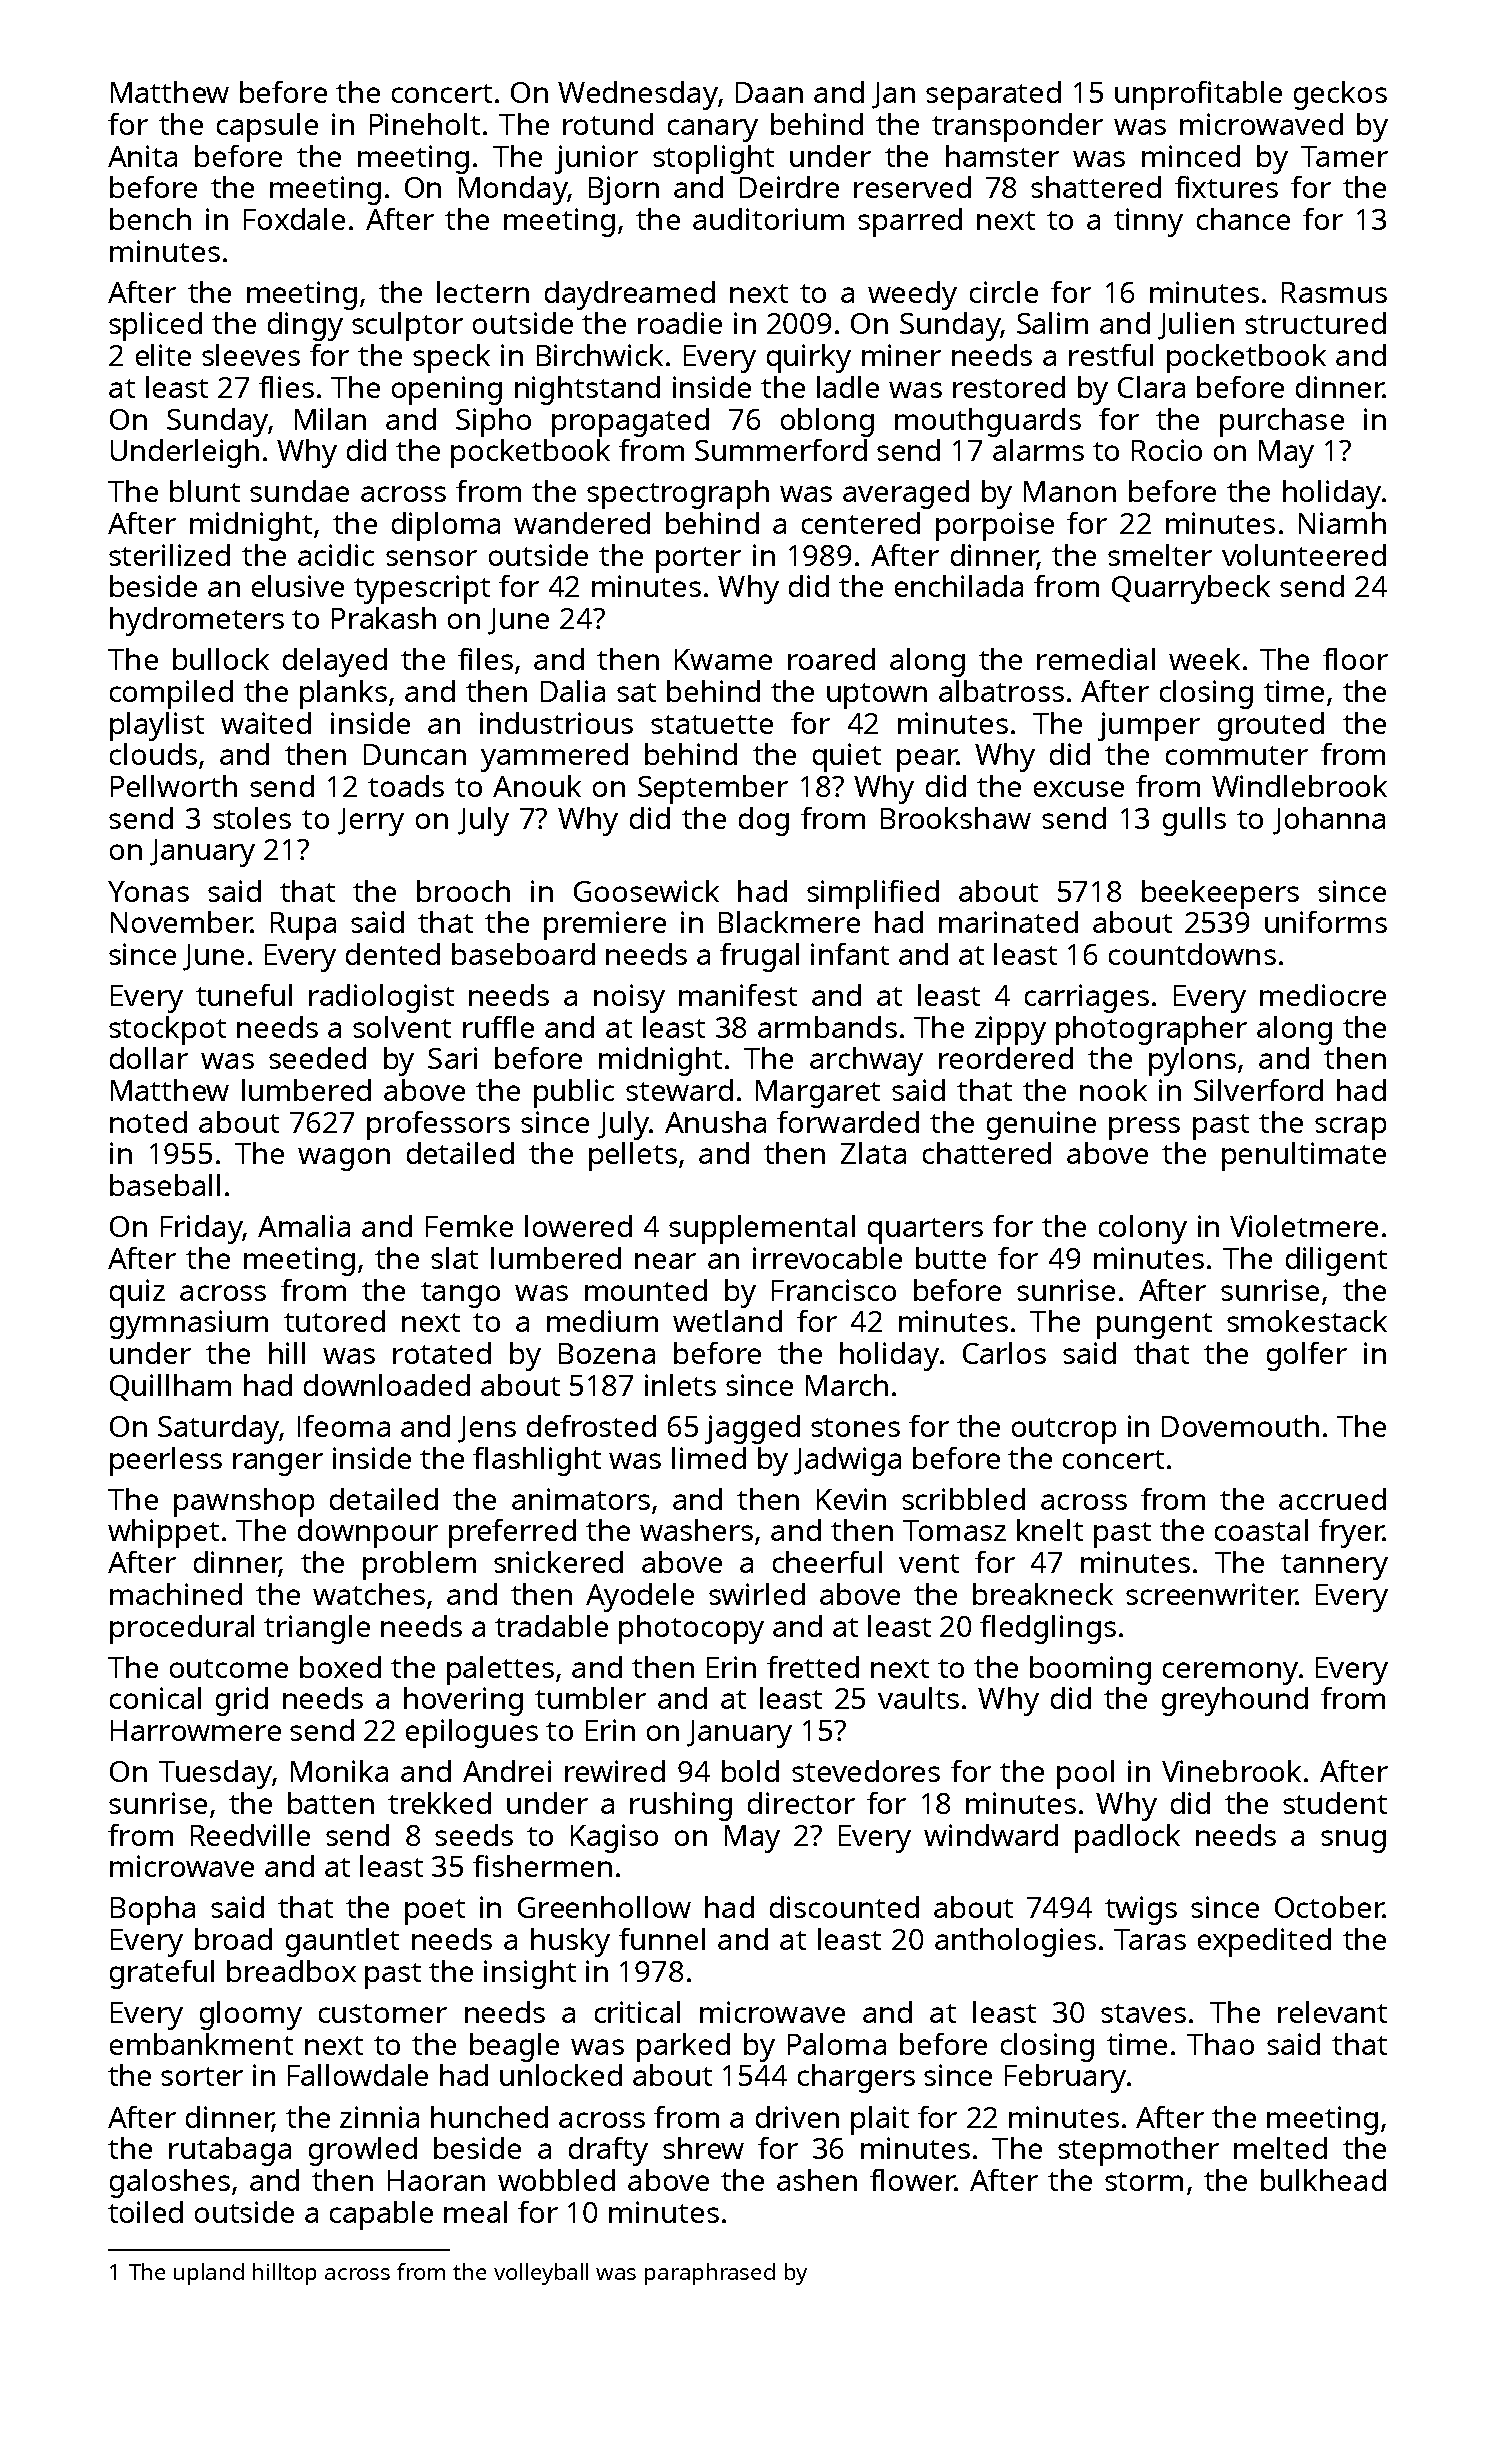 This image has width=1496, height=2464. Describe the element at coordinates (573, 691) in the image. I see `Dalia` at that location.
